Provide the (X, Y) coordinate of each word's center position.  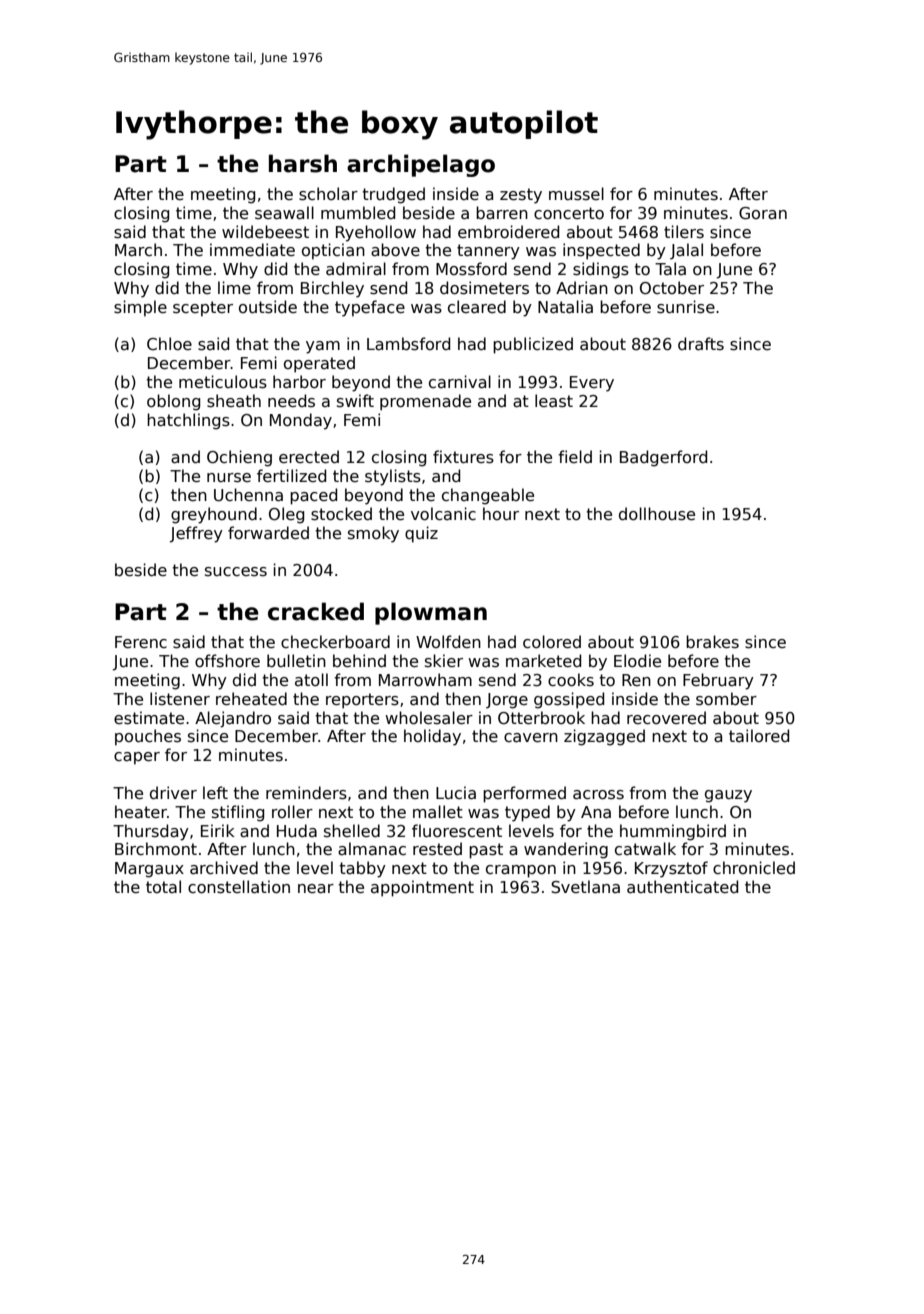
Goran (763, 213)
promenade (425, 402)
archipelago (421, 165)
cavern (531, 738)
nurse (229, 478)
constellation (239, 887)
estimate (149, 718)
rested (437, 849)
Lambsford (408, 344)
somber (726, 699)
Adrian (582, 288)
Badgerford (663, 458)
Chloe (169, 344)
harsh (303, 163)
